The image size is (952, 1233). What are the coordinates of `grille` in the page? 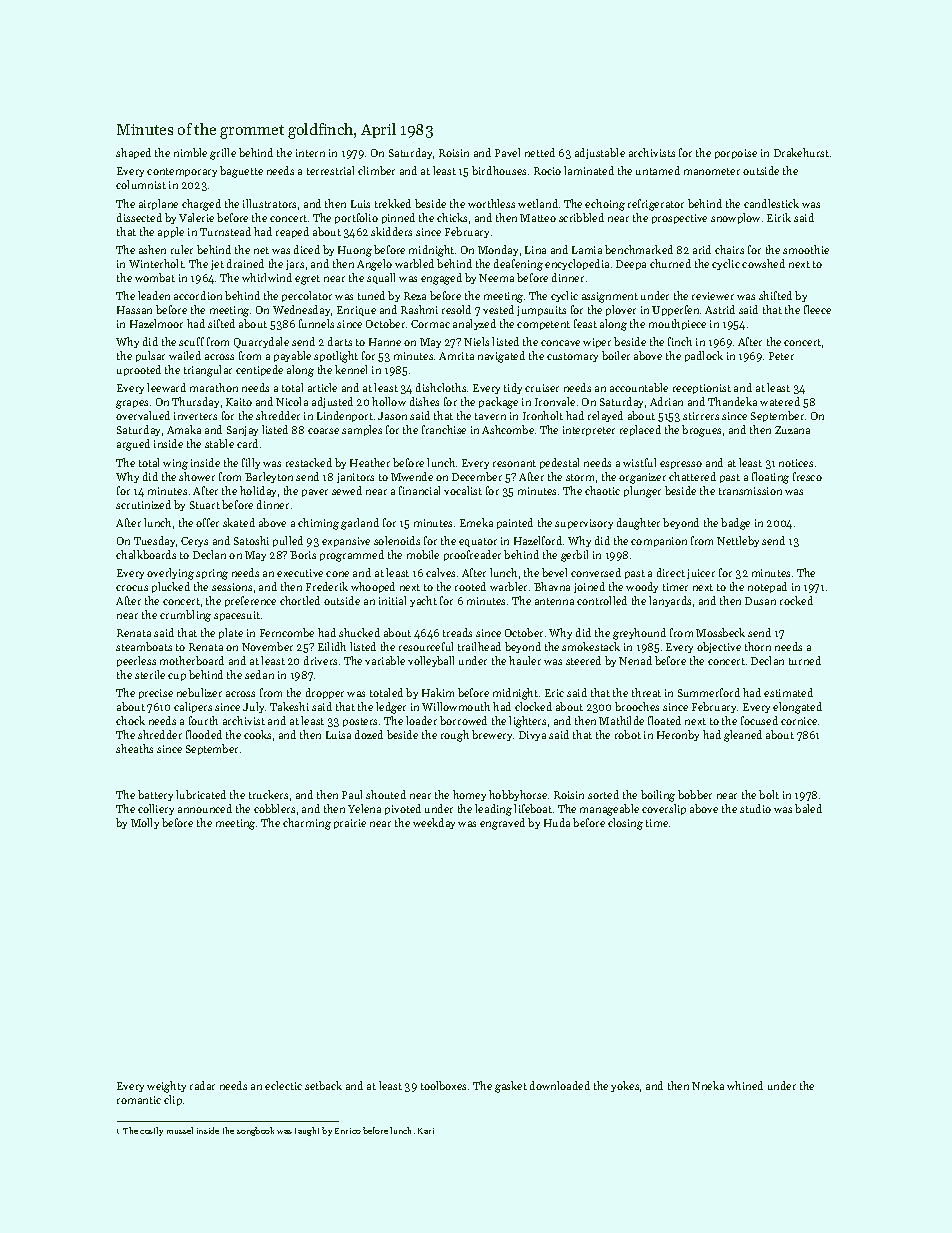 It's located at (223, 154).
